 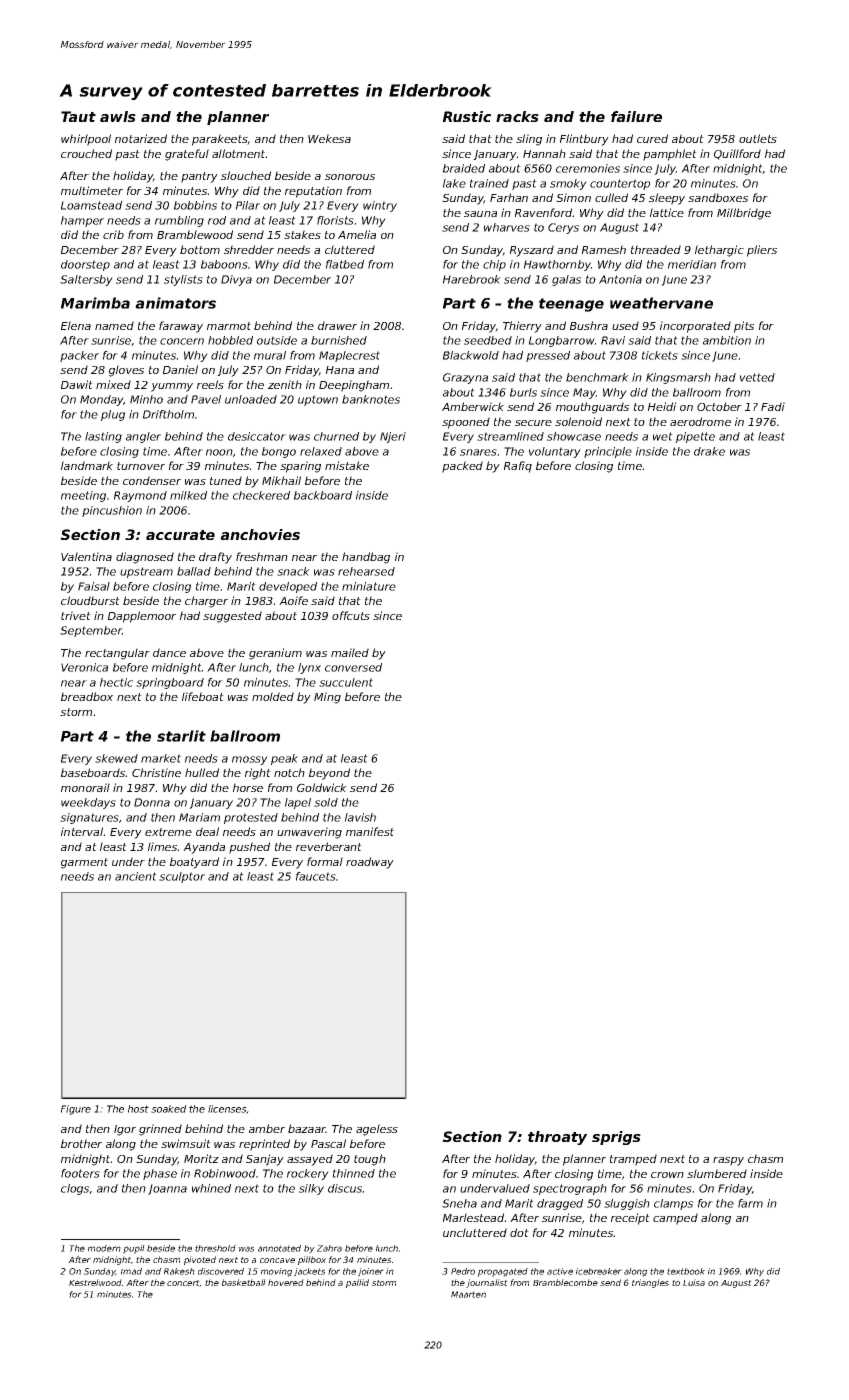 What do you see at coordinates (758, 138) in the screenshot?
I see `outlets` at bounding box center [758, 138].
